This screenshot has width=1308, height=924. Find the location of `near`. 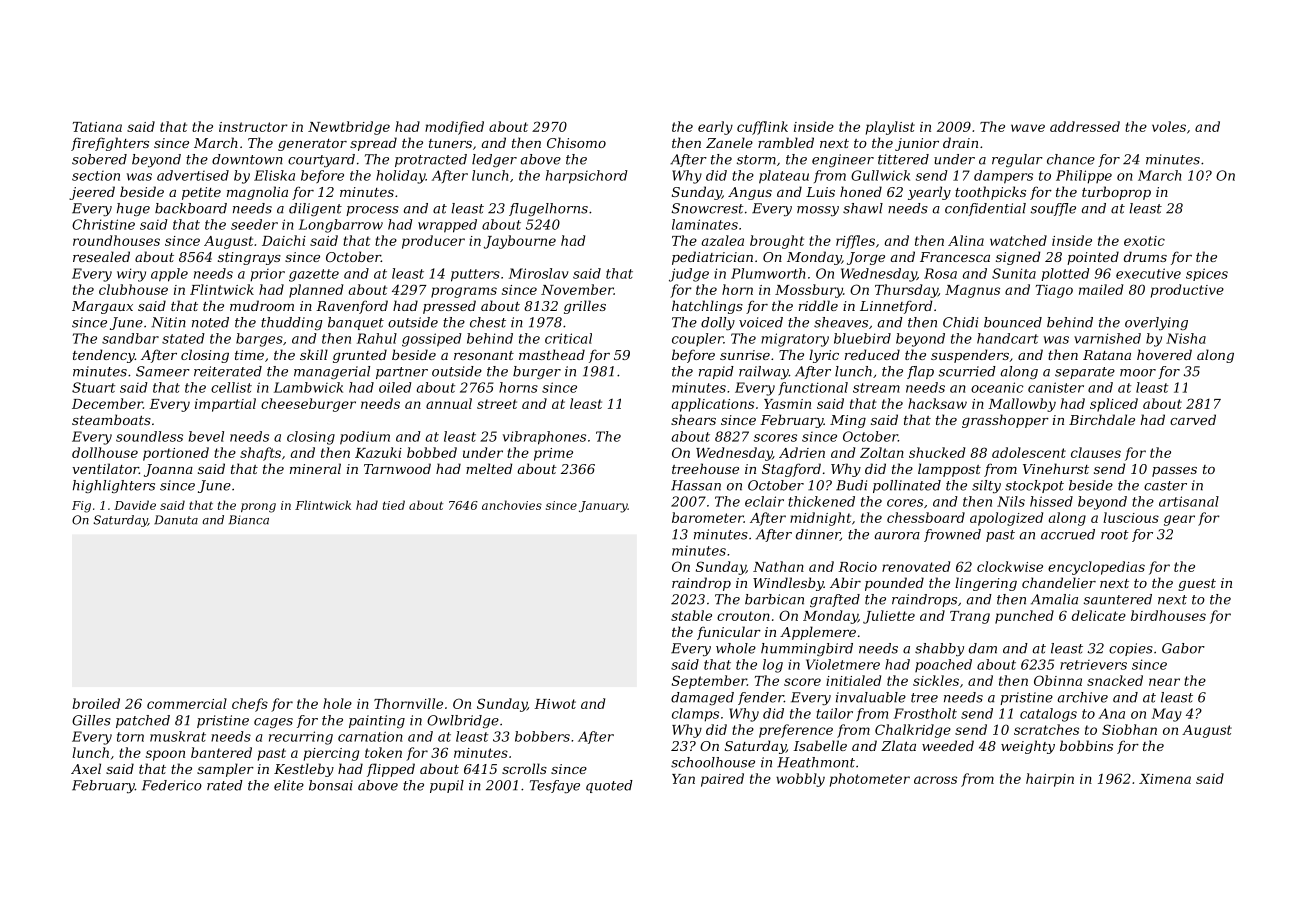

near is located at coordinates (1164, 682).
